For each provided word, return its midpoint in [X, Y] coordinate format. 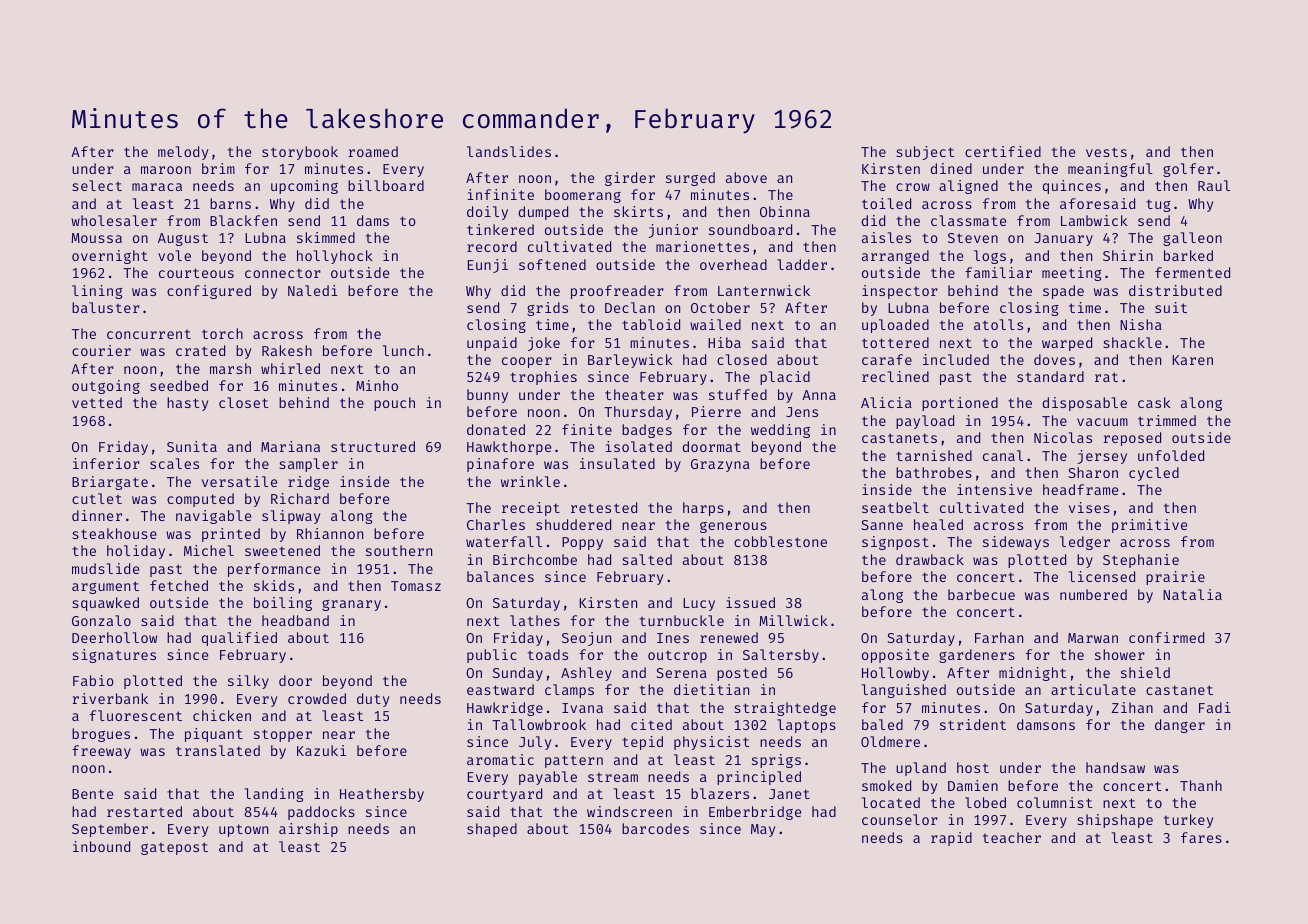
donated [496, 429]
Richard [300, 498]
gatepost [174, 848]
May [763, 830]
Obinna [785, 211]
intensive [994, 489]
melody [183, 153]
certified [1003, 151]
